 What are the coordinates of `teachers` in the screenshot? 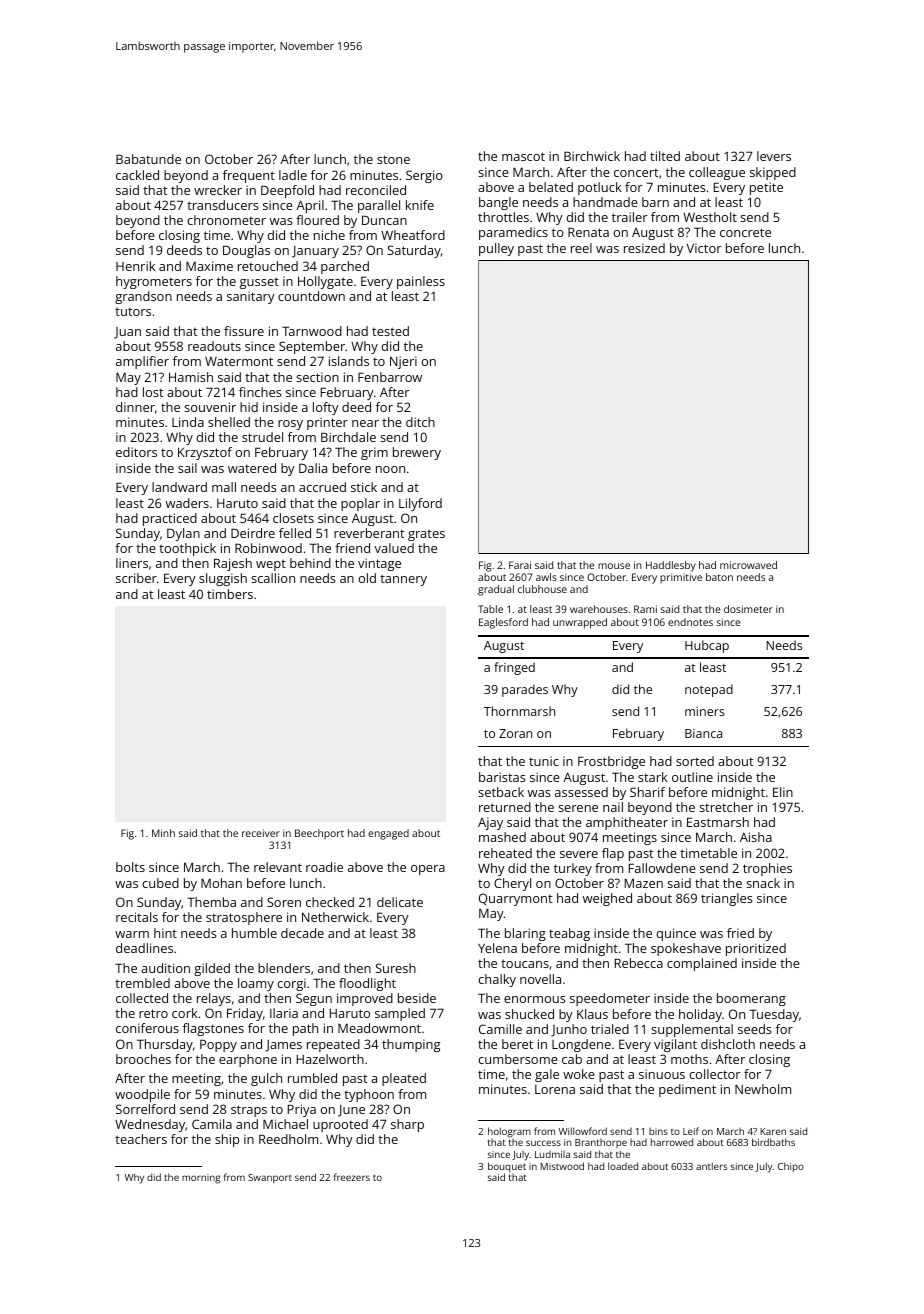 It's located at (141, 1139).
